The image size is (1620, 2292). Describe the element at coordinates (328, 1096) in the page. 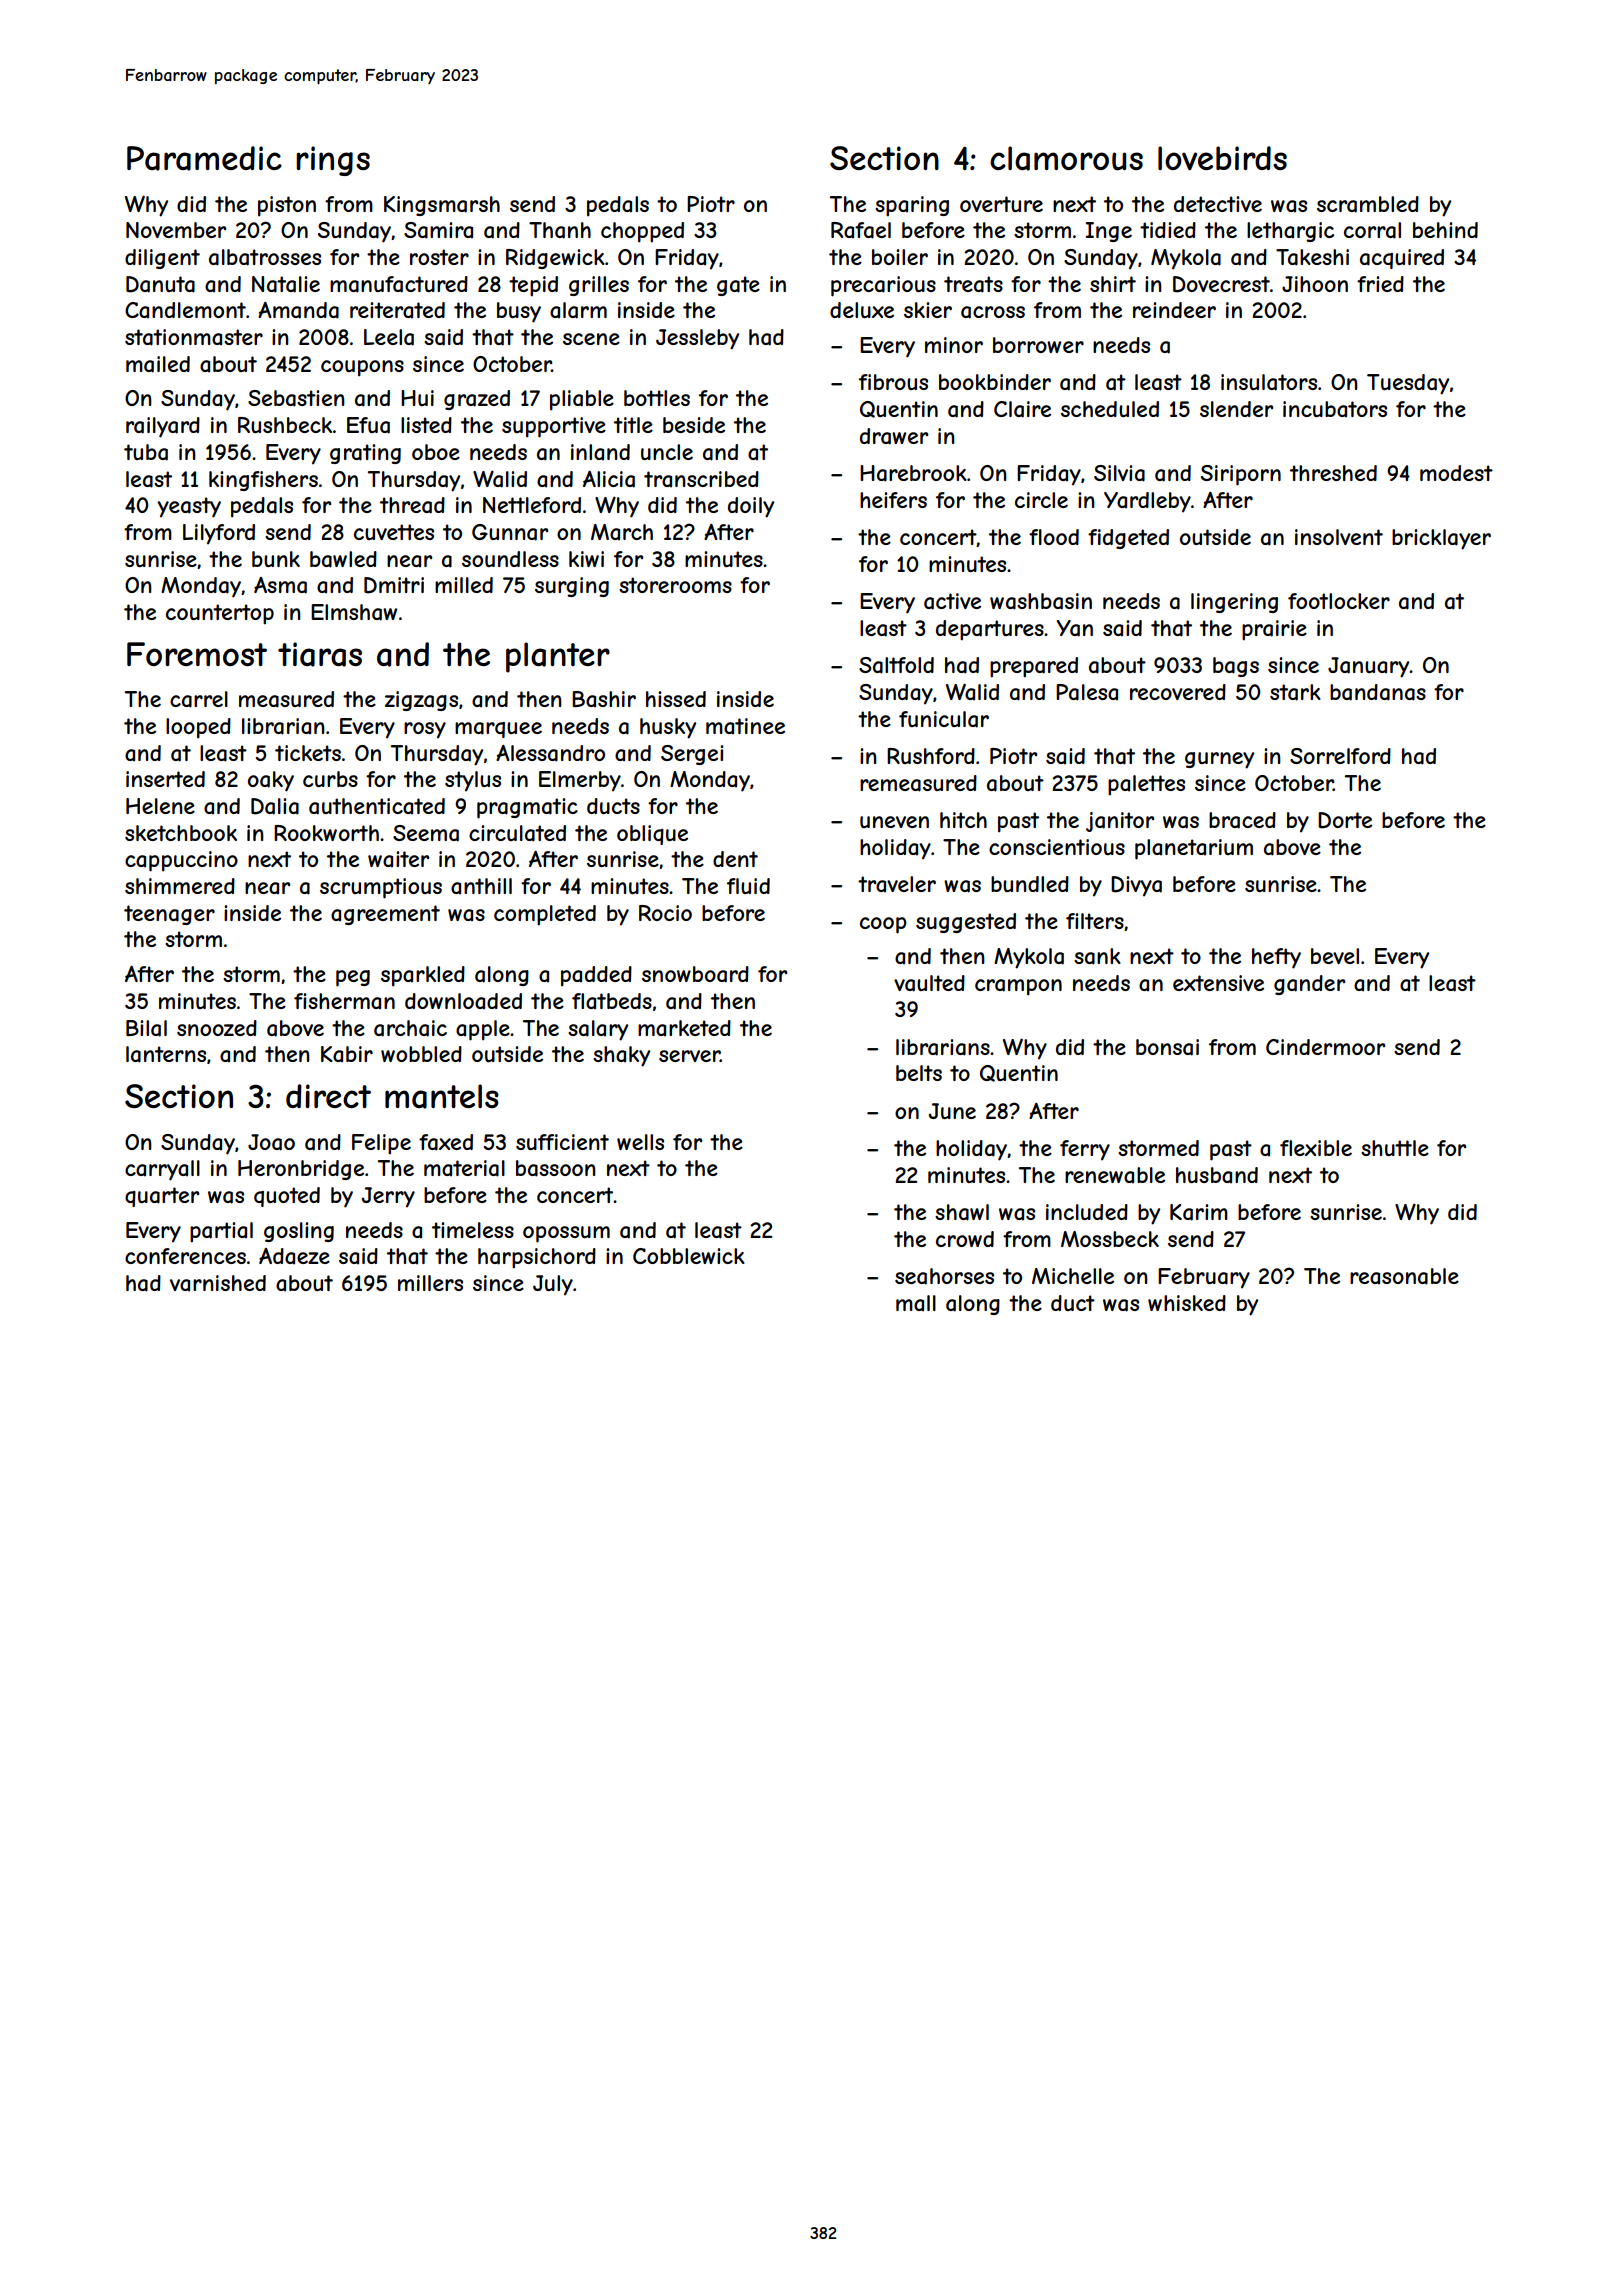

I see `direct` at that location.
